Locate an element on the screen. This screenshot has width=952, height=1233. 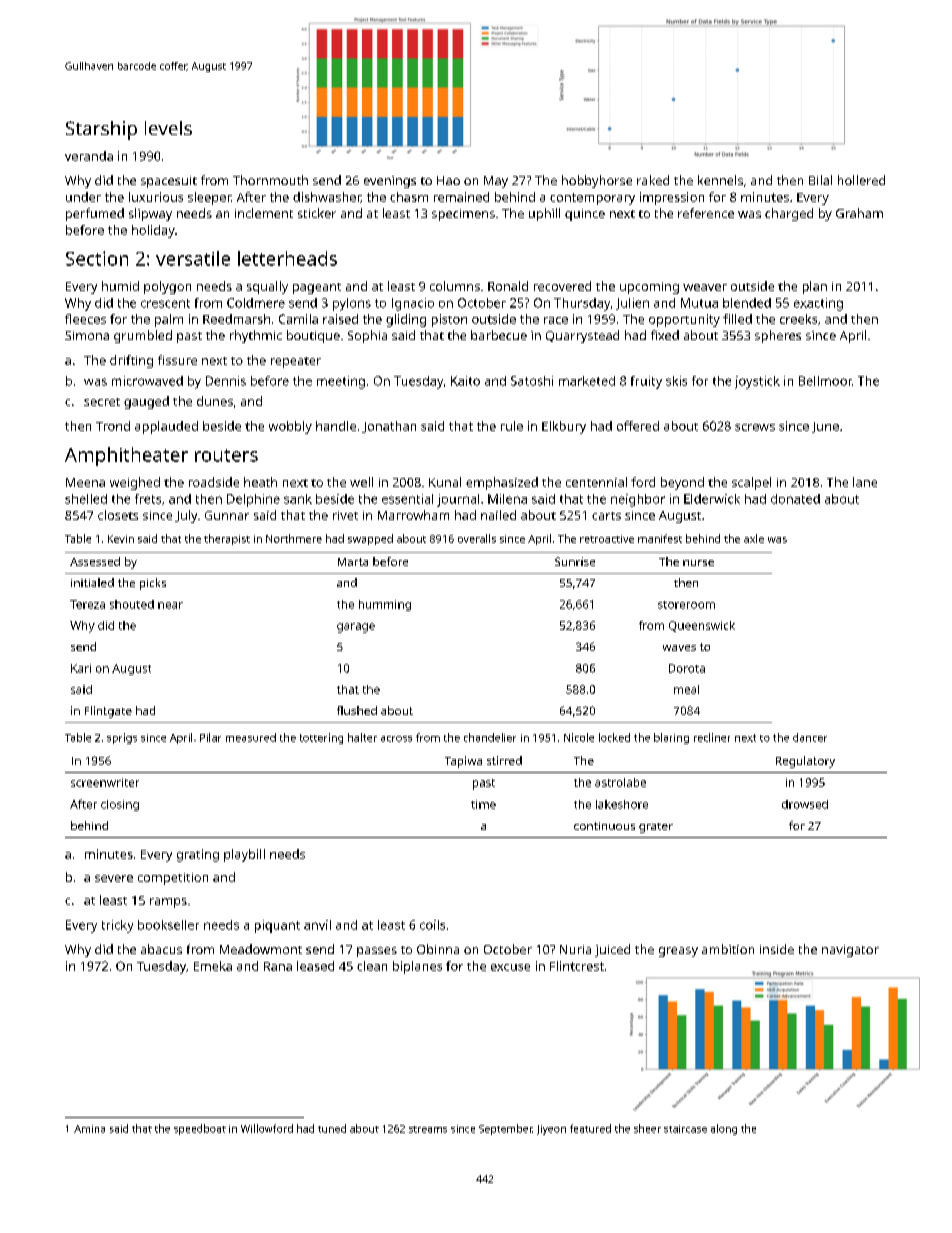
overalls is located at coordinates (477, 538).
